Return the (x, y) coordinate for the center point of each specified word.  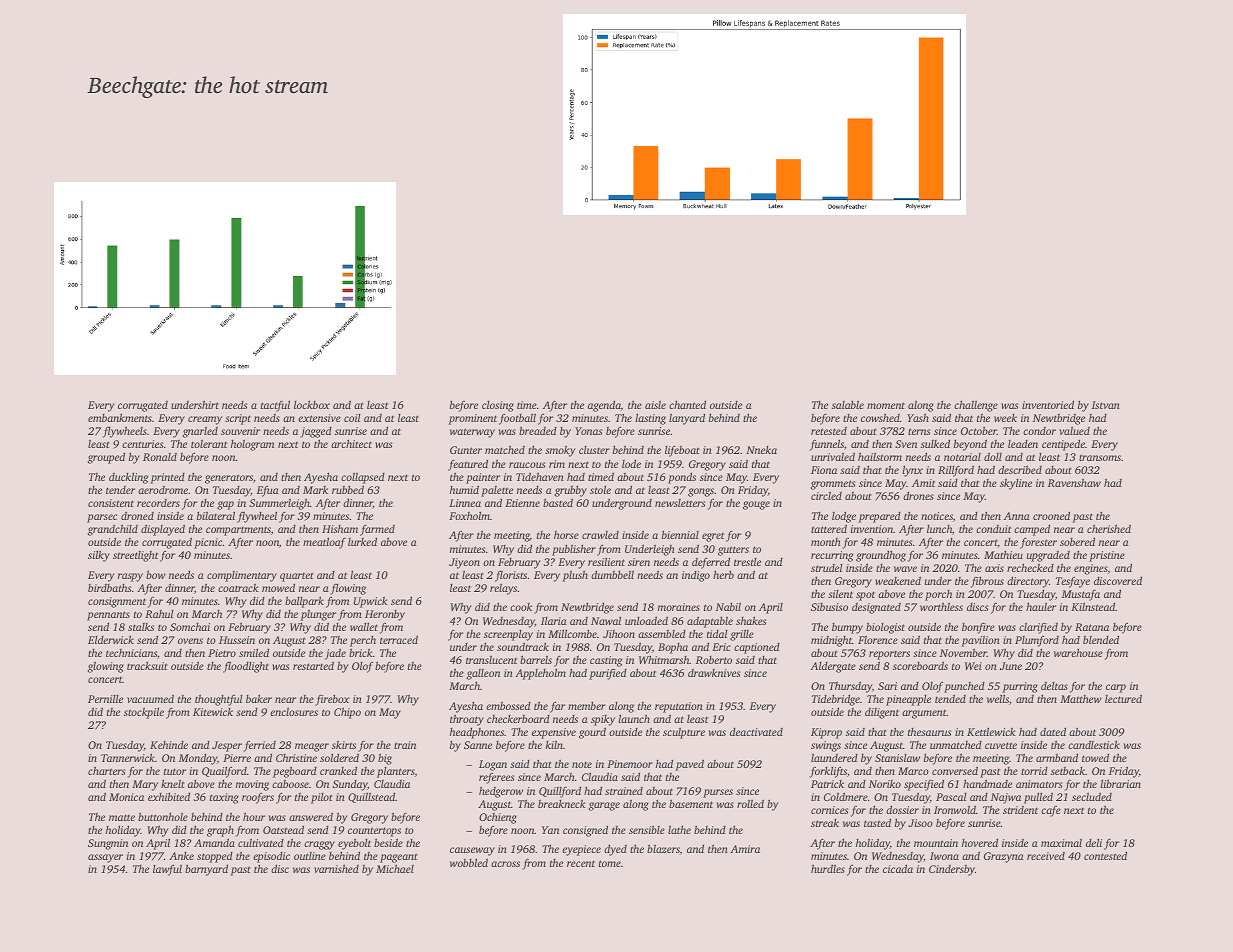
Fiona (824, 470)
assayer (105, 858)
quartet (297, 577)
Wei (973, 666)
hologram (252, 445)
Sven (906, 444)
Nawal (606, 620)
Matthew (1081, 699)
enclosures (294, 711)
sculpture (684, 733)
